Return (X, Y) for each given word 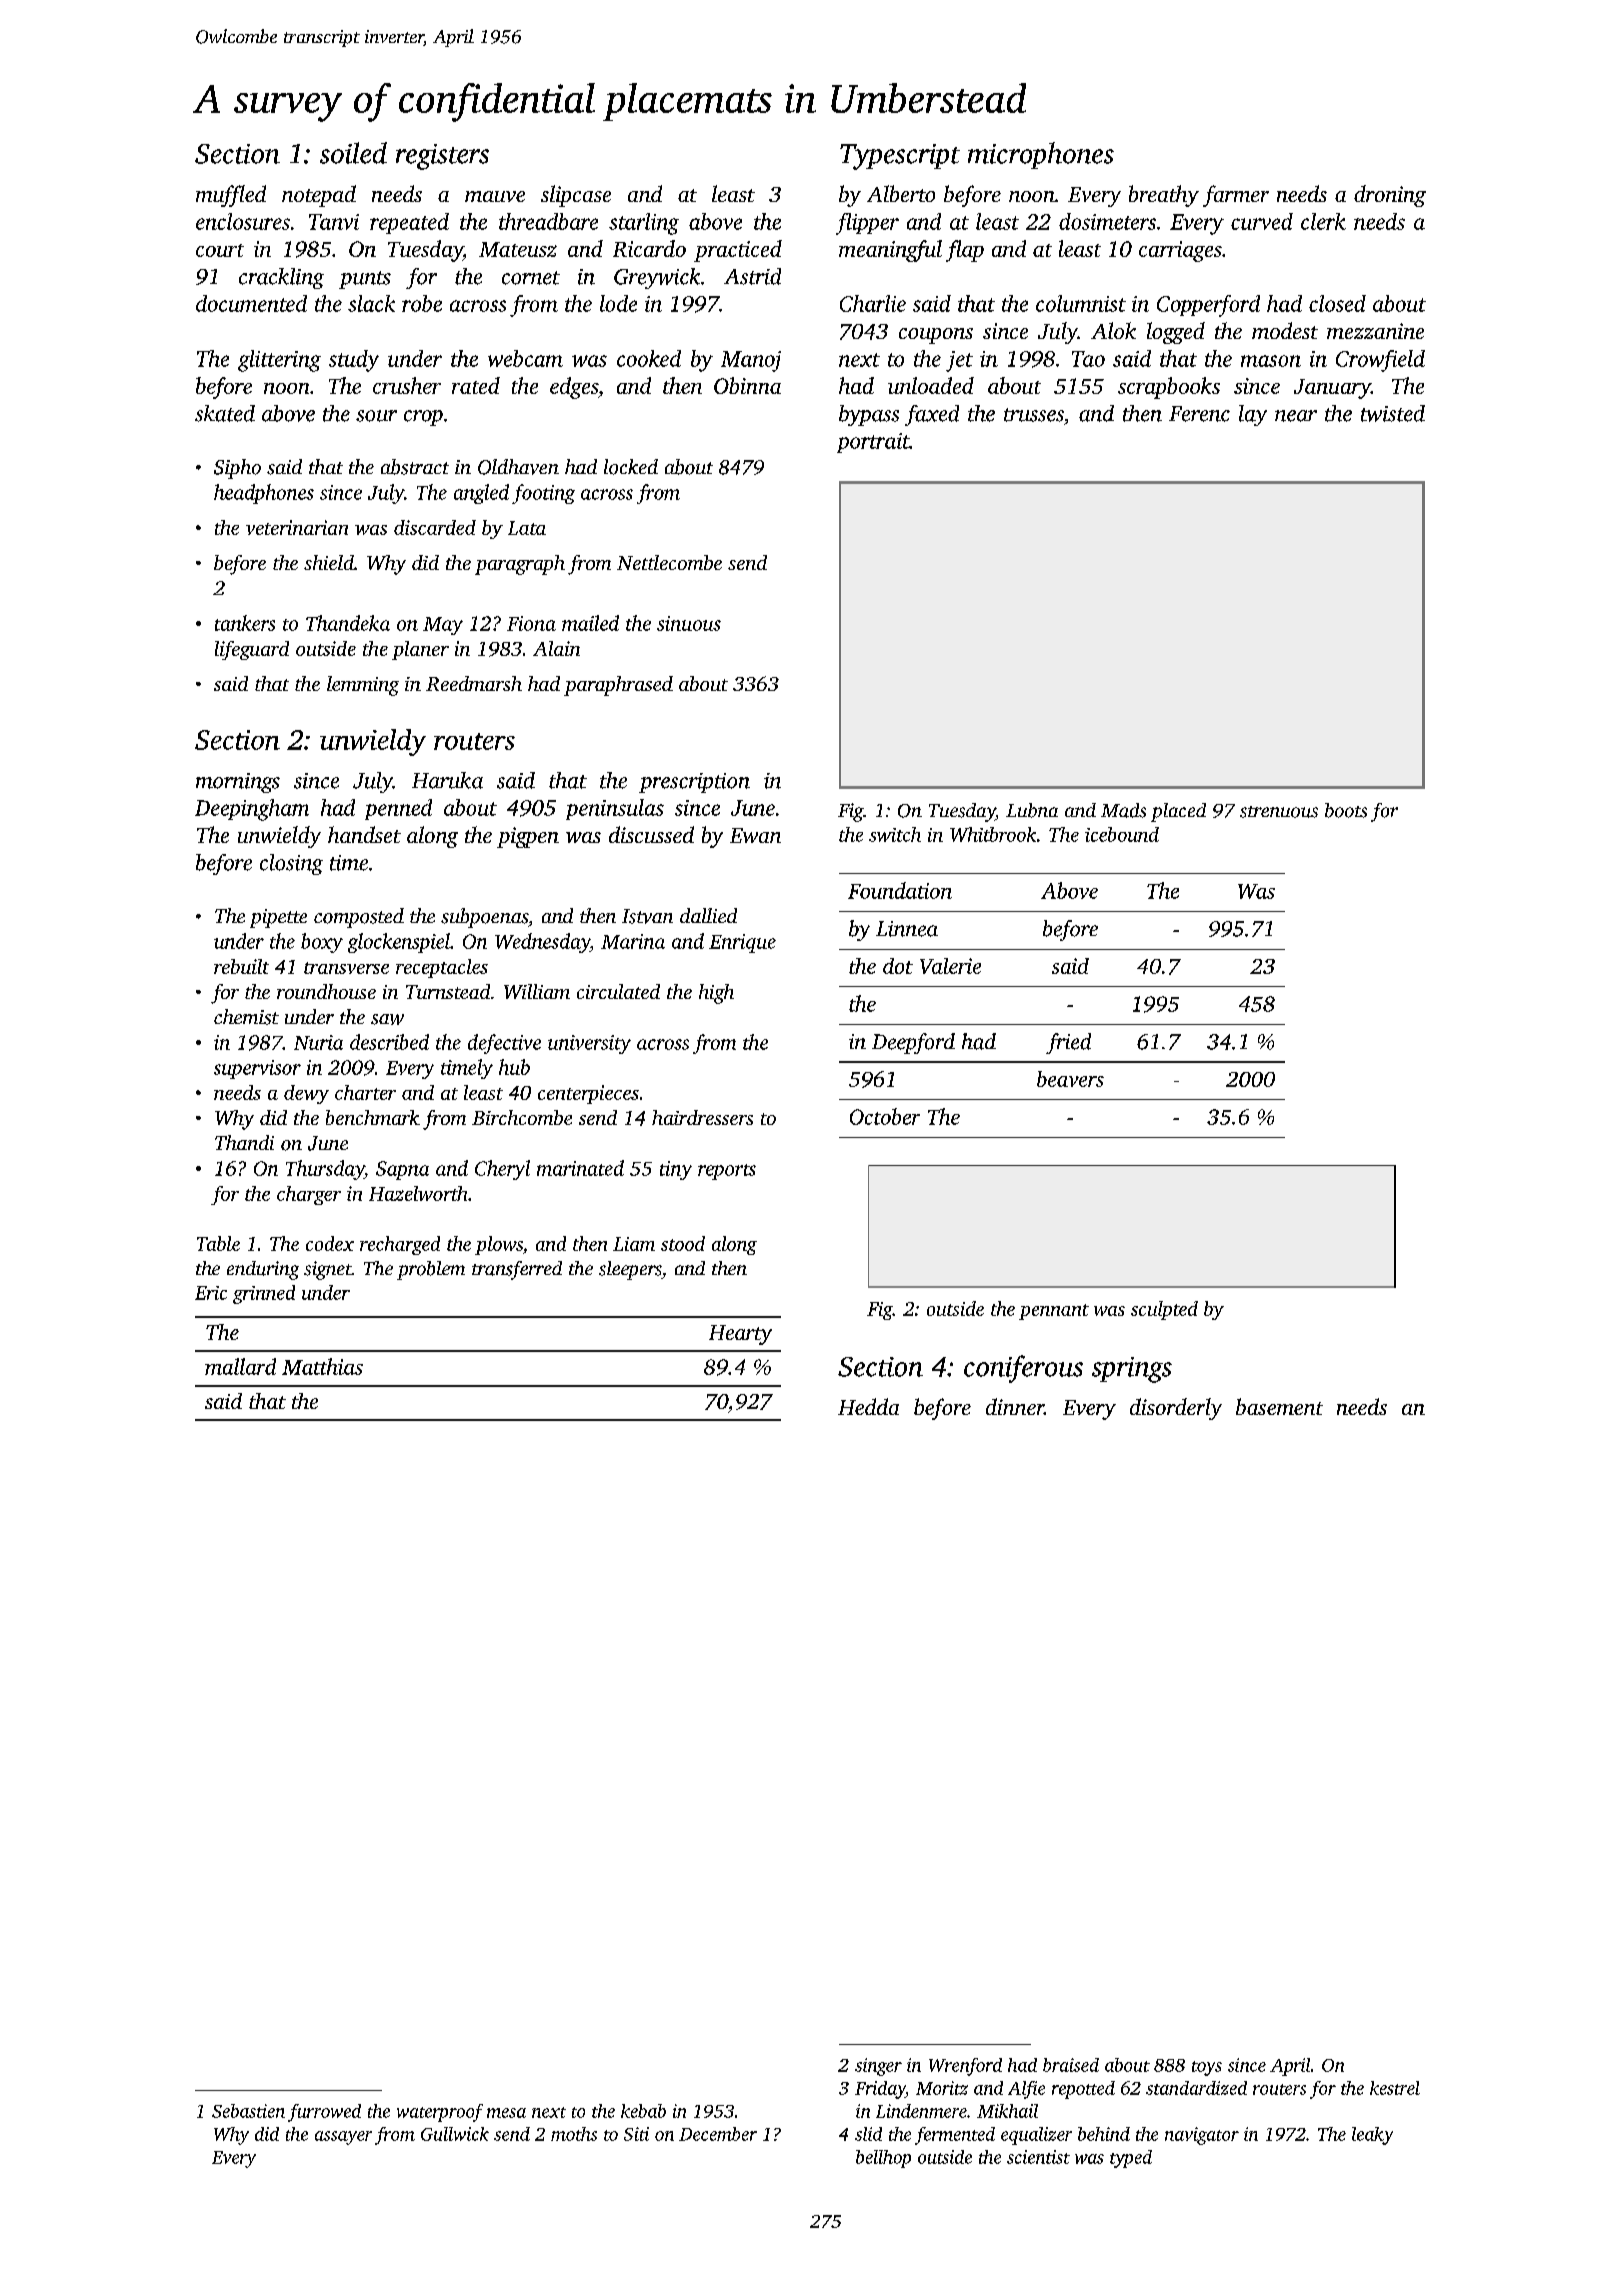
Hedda (868, 1406)
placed (1178, 812)
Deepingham (252, 810)
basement (1279, 1406)
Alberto (901, 193)
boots (1346, 810)
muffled (231, 196)
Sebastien (248, 2111)
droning (1390, 196)
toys (1207, 2068)
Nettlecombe (669, 562)
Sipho (237, 469)
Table (218, 1243)
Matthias (322, 1366)
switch (895, 834)
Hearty (740, 1335)
